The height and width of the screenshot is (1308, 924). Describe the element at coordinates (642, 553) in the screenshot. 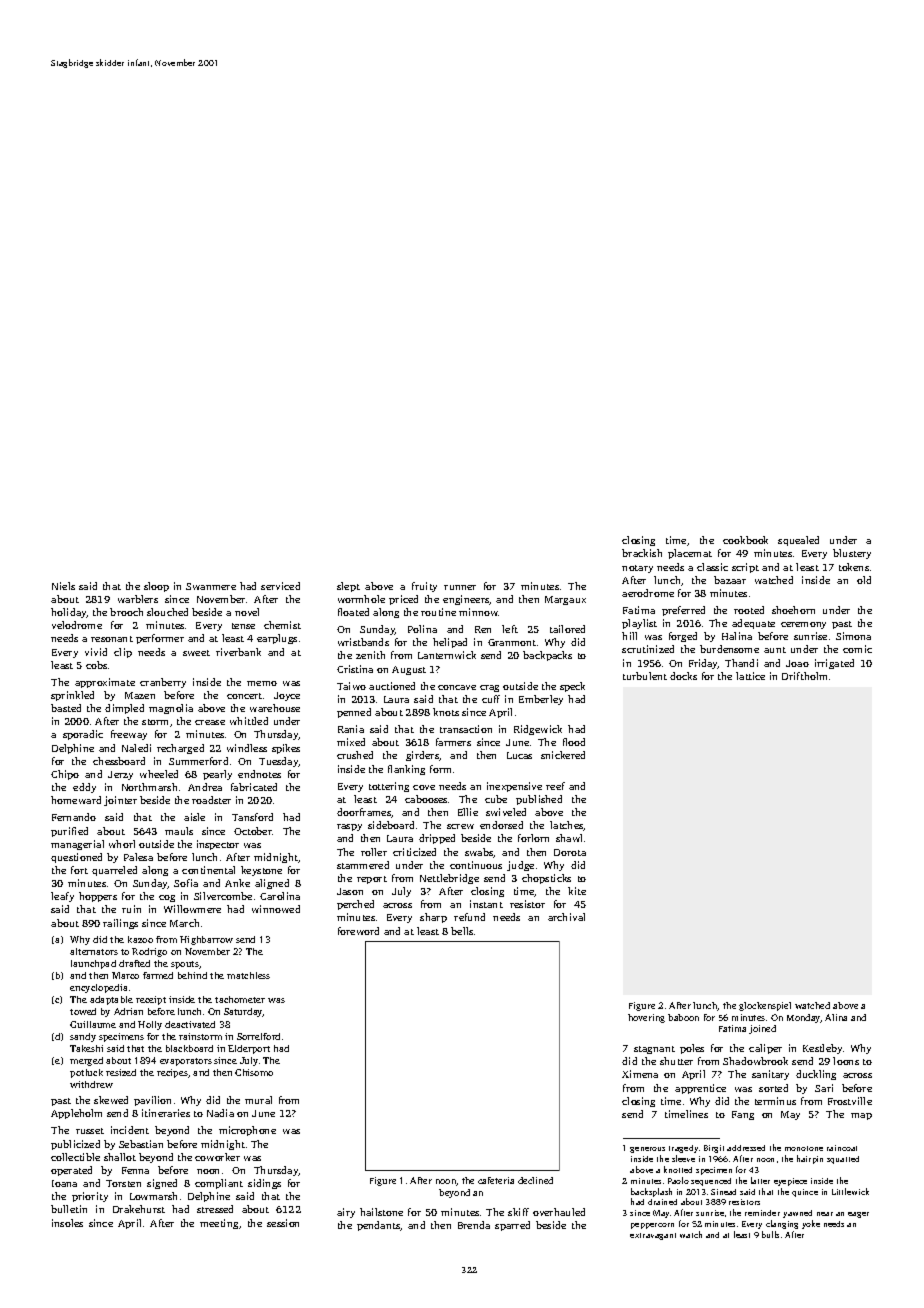

I see `brackish` at that location.
